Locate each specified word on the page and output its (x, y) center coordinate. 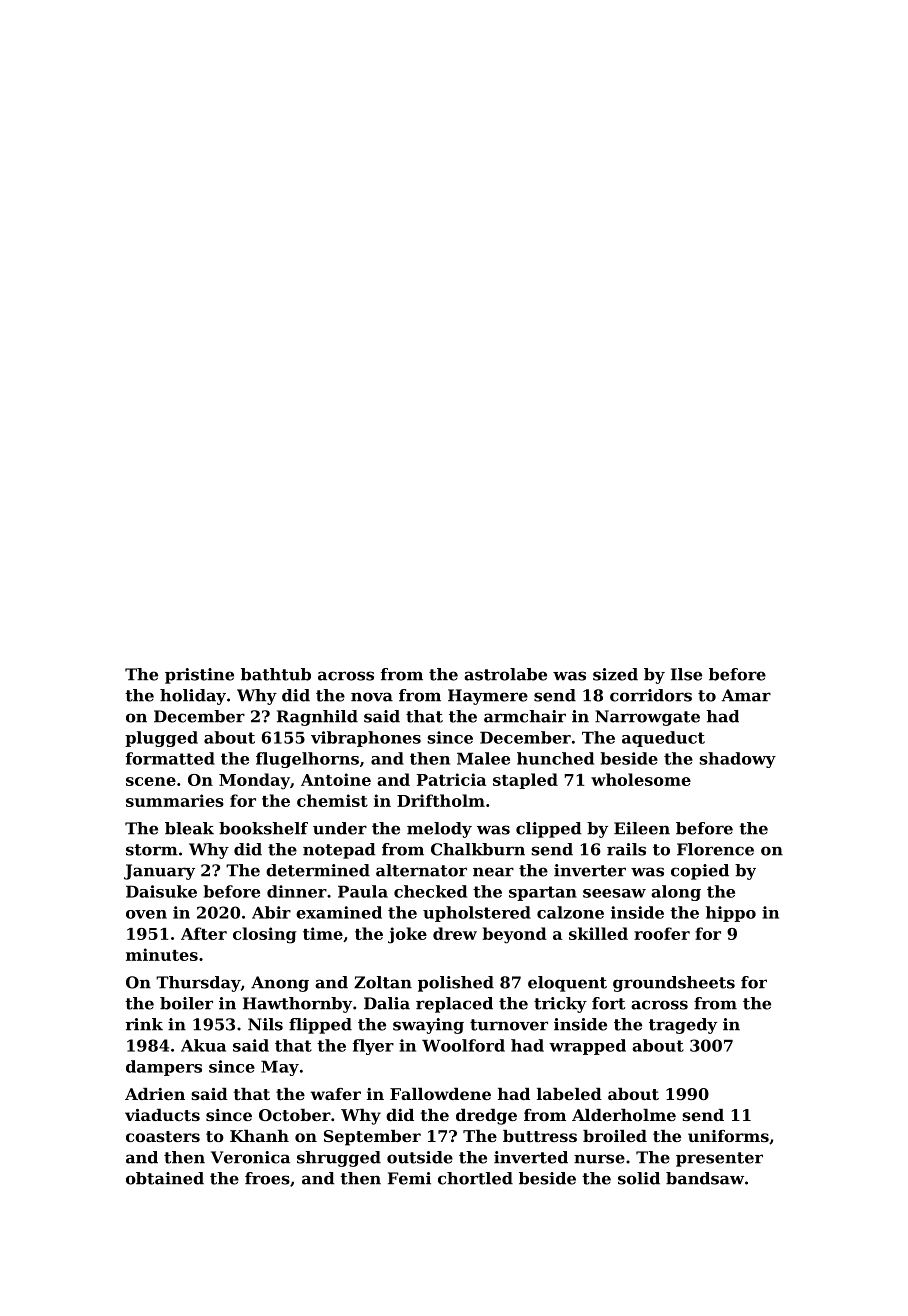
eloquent (567, 984)
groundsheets (674, 984)
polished (456, 984)
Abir (271, 912)
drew (455, 933)
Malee (483, 758)
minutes (162, 954)
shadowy (737, 760)
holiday (193, 697)
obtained (165, 1178)
